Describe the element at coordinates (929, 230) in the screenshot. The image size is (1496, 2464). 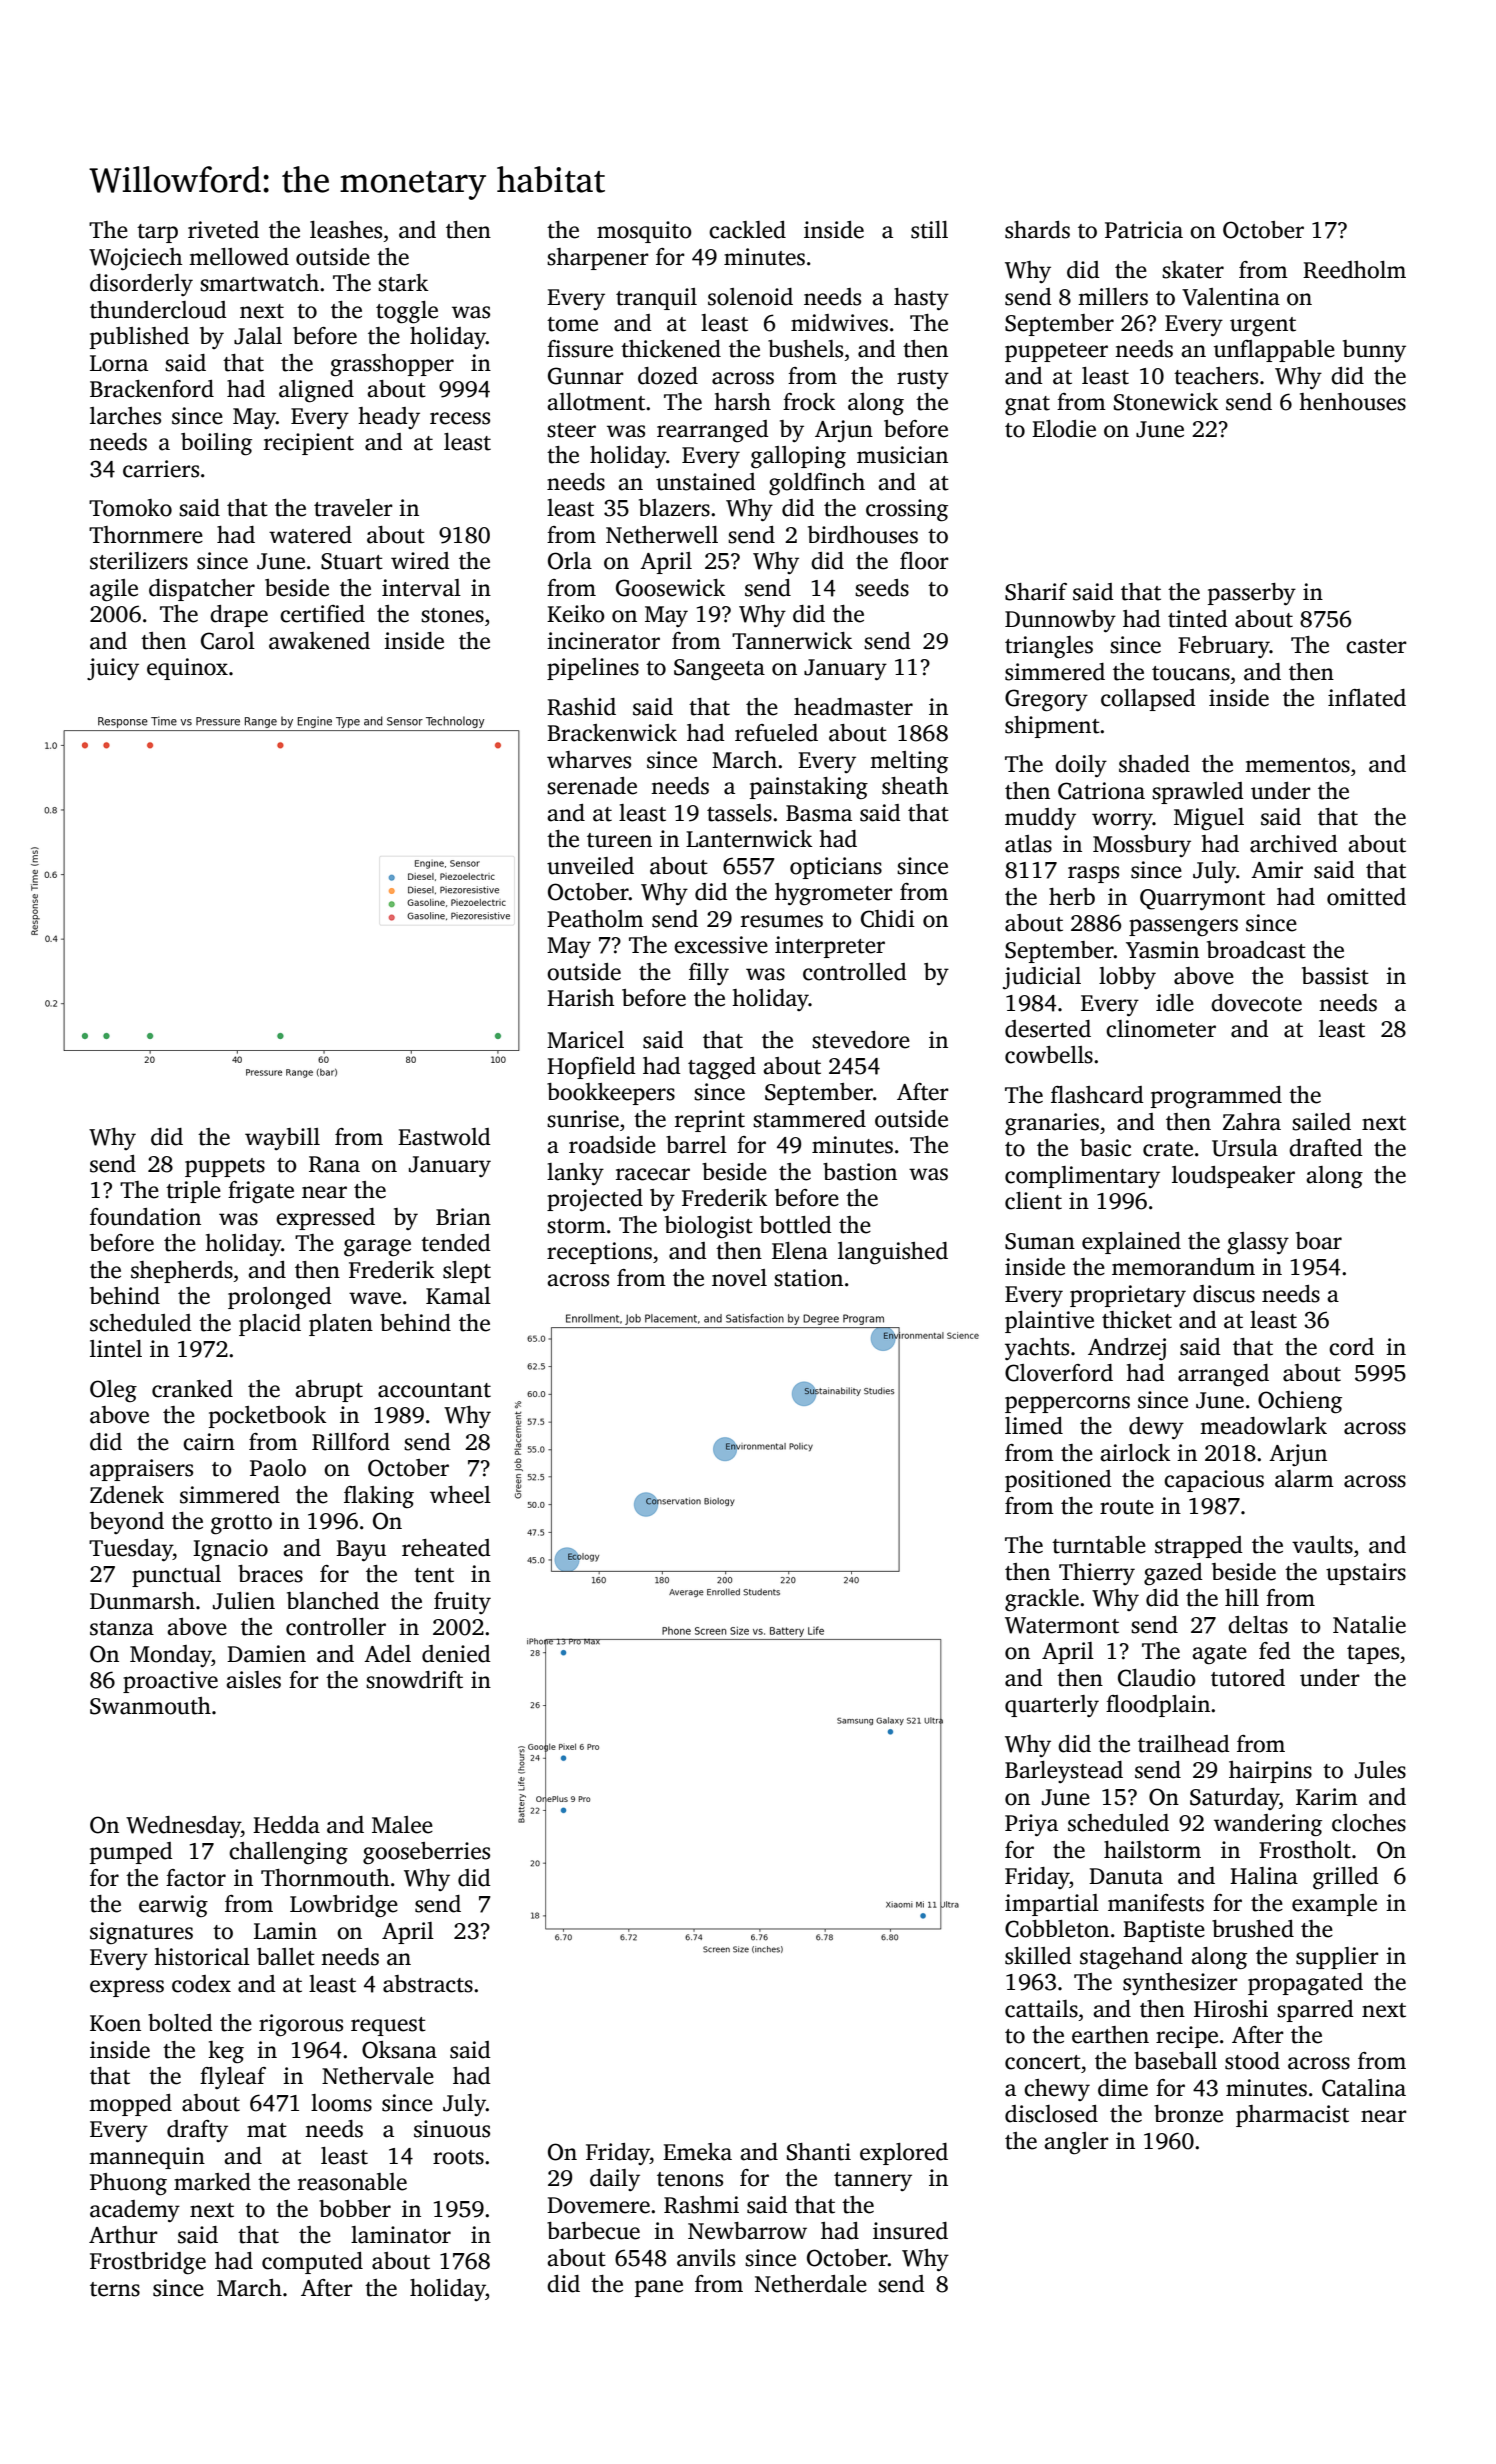
I see `still` at that location.
